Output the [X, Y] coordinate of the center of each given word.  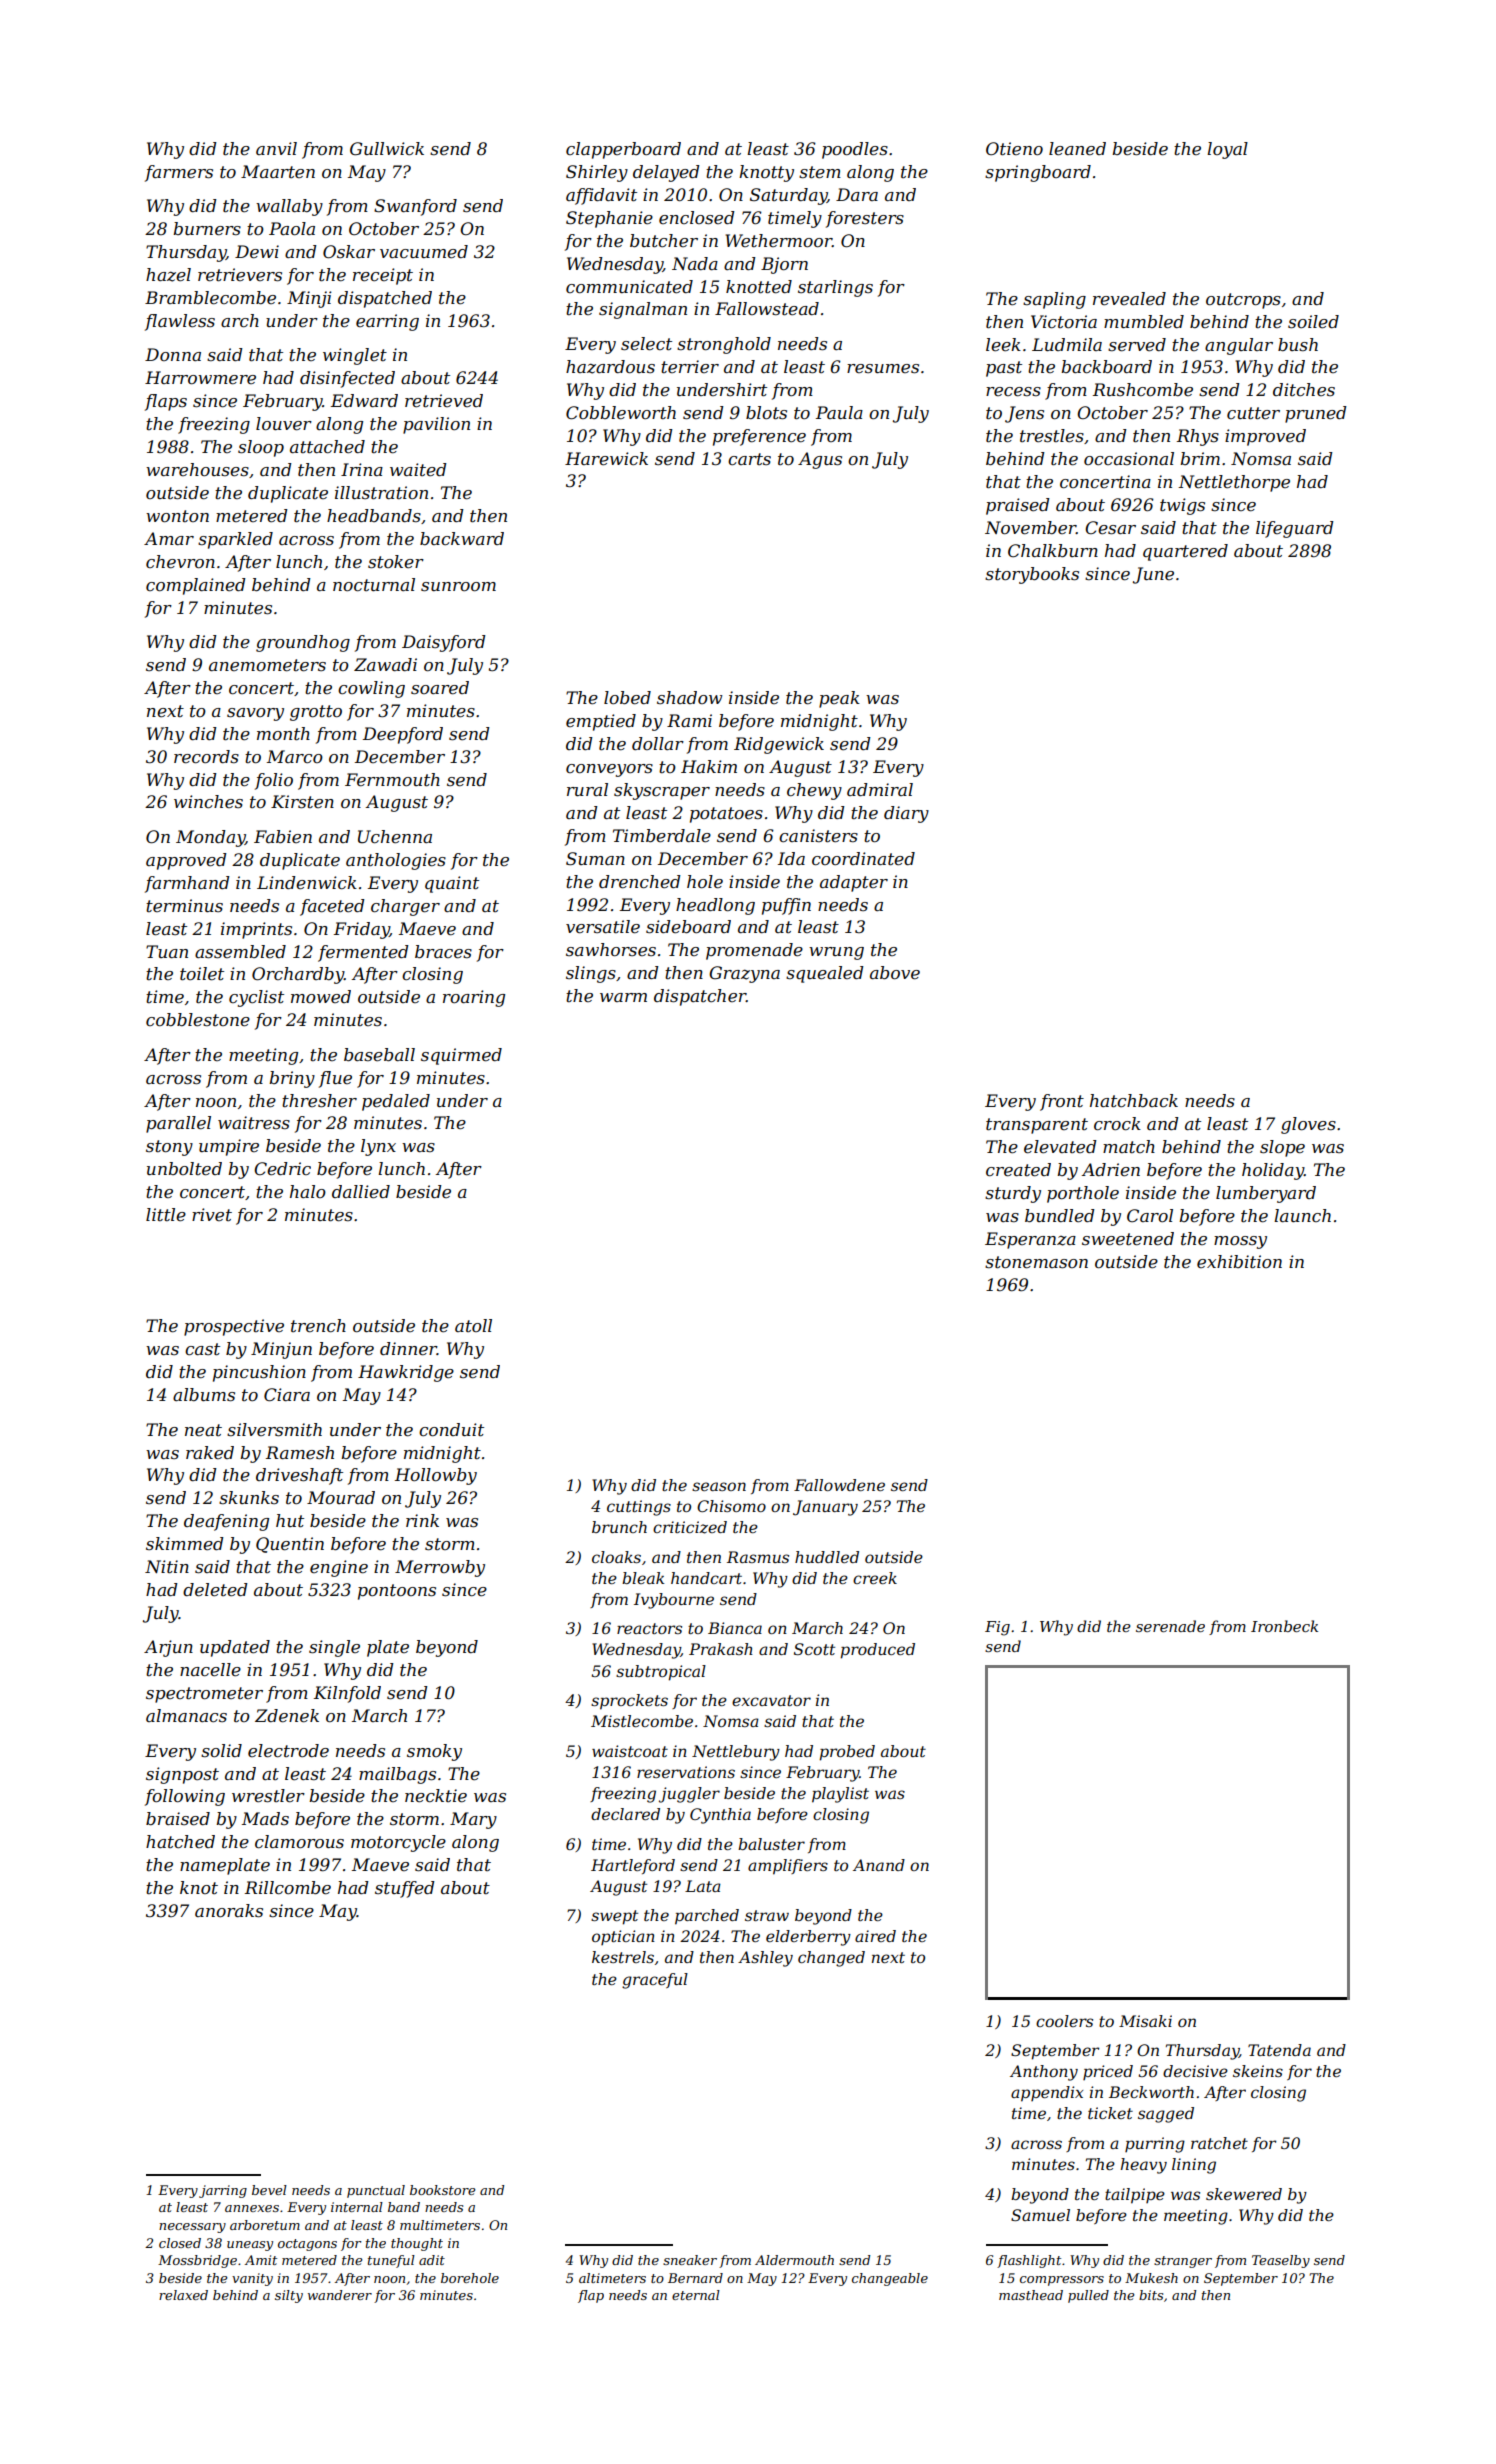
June [1153, 575]
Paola [292, 229]
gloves [1308, 1125]
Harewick [606, 459]
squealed [825, 974]
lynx [378, 1147]
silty [289, 2296]
